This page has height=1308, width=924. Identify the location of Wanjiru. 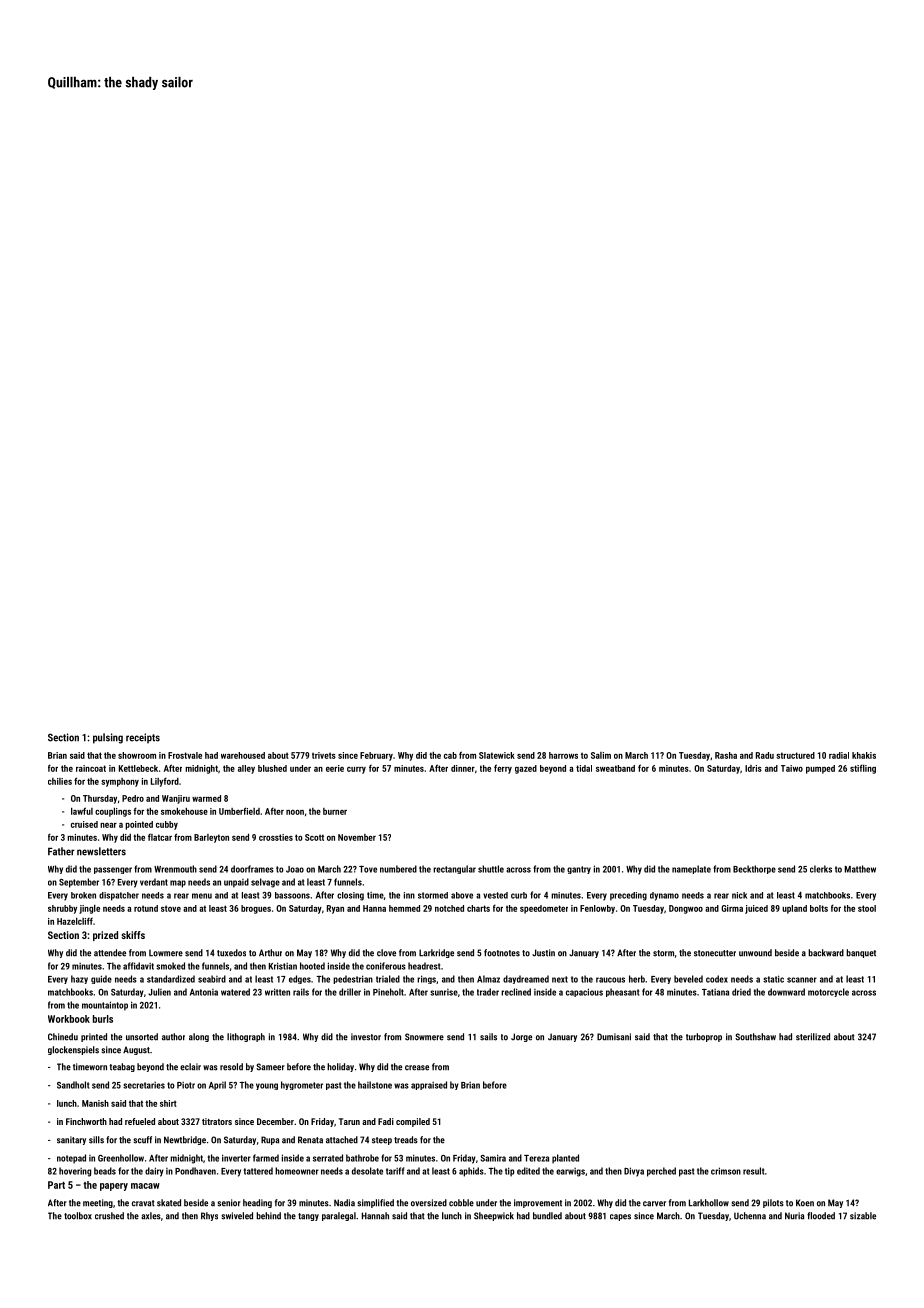
(176, 799).
